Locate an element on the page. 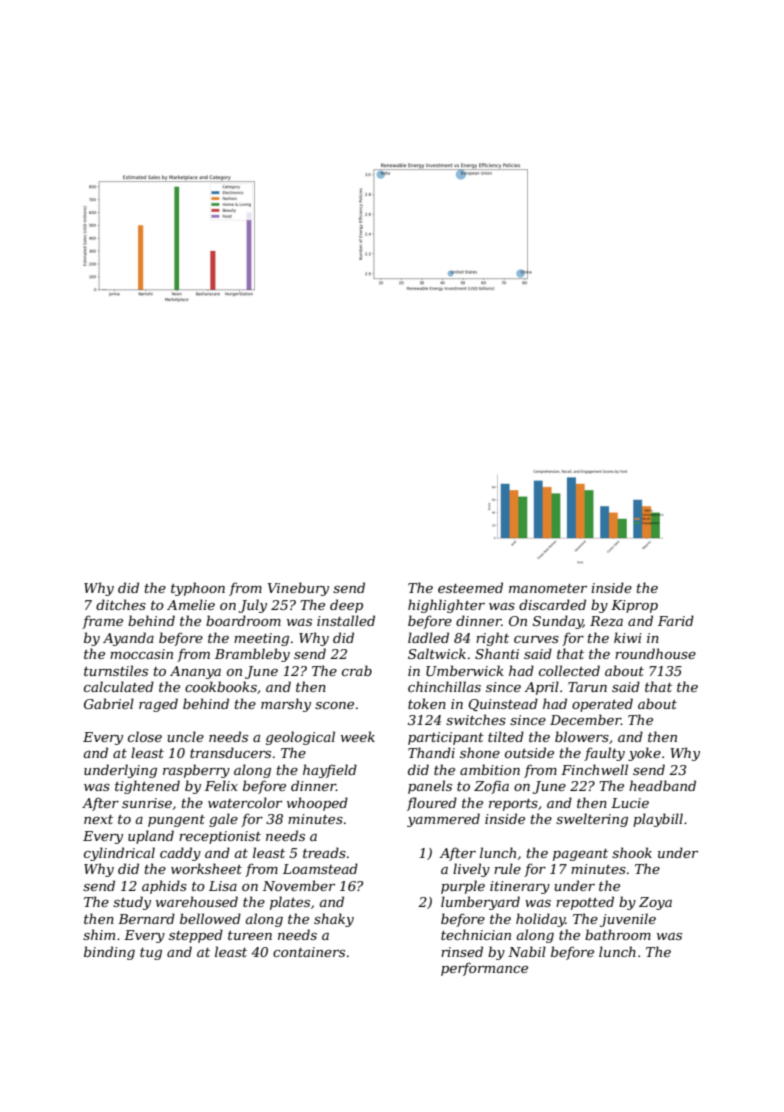 Image resolution: width=784 pixels, height=1112 pixels. faulty is located at coordinates (604, 754).
